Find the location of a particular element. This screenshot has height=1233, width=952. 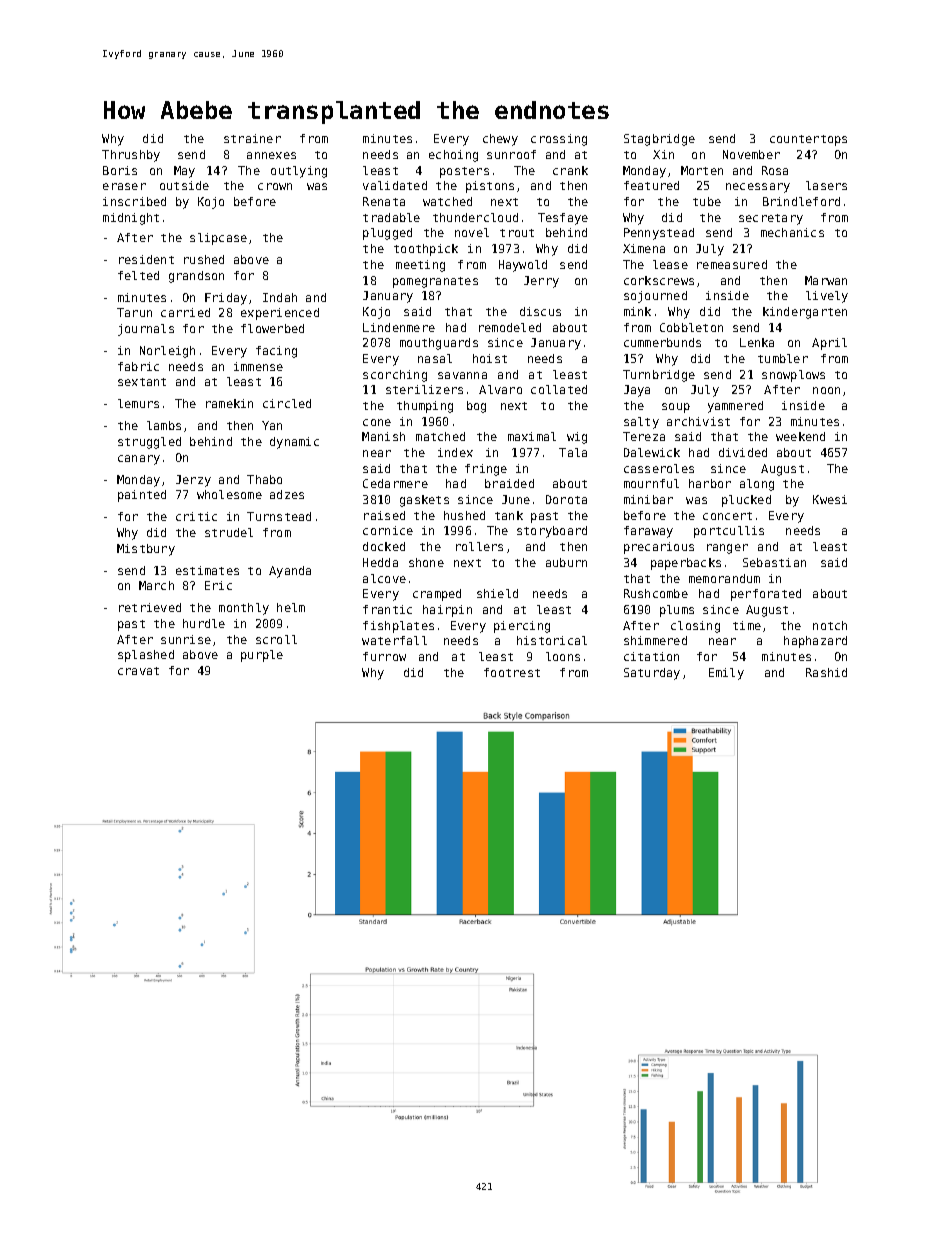

Stagbridge is located at coordinates (659, 140).
